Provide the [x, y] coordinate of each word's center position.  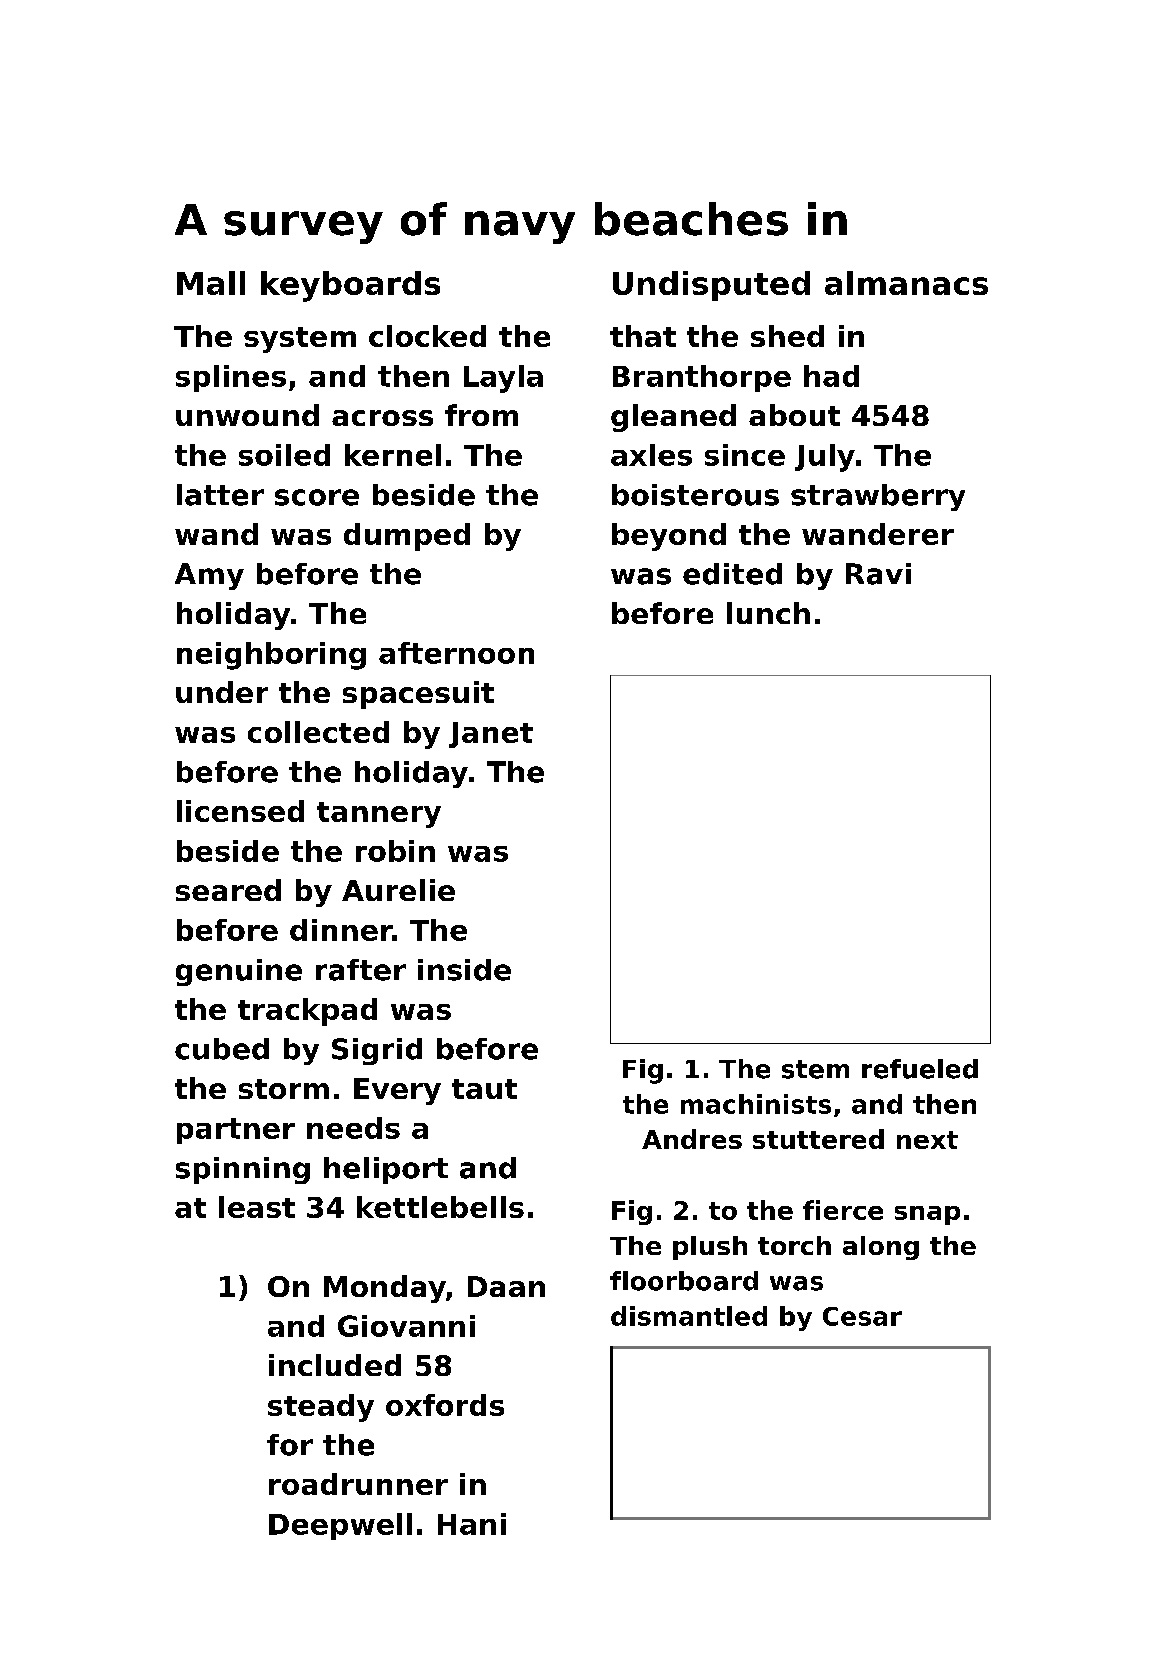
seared [228, 890]
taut [484, 1089]
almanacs [906, 283]
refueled [920, 1069]
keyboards [350, 286]
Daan [506, 1286]
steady [321, 1408]
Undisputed [711, 286]
